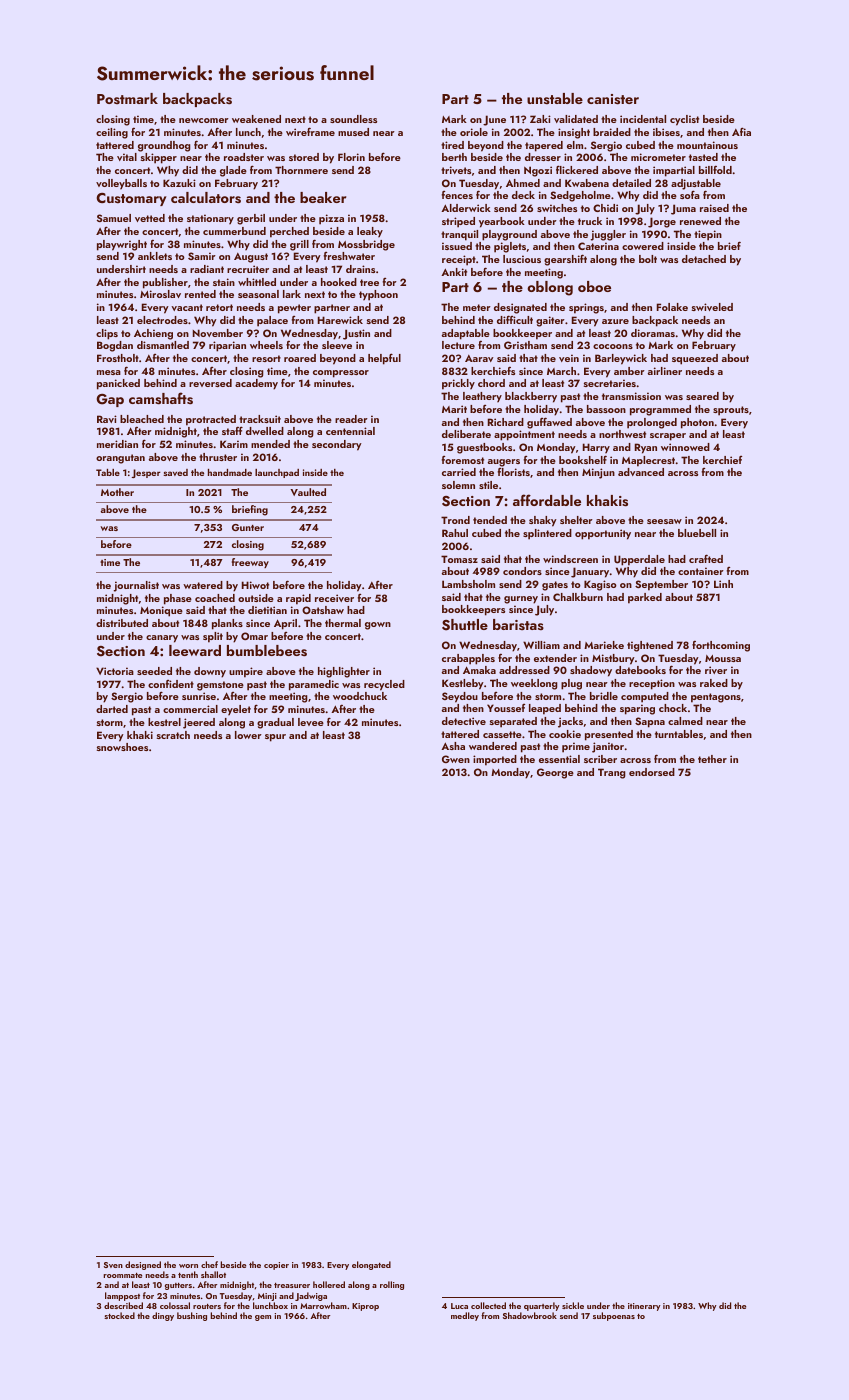  I want to click on detached, so click(704, 259).
